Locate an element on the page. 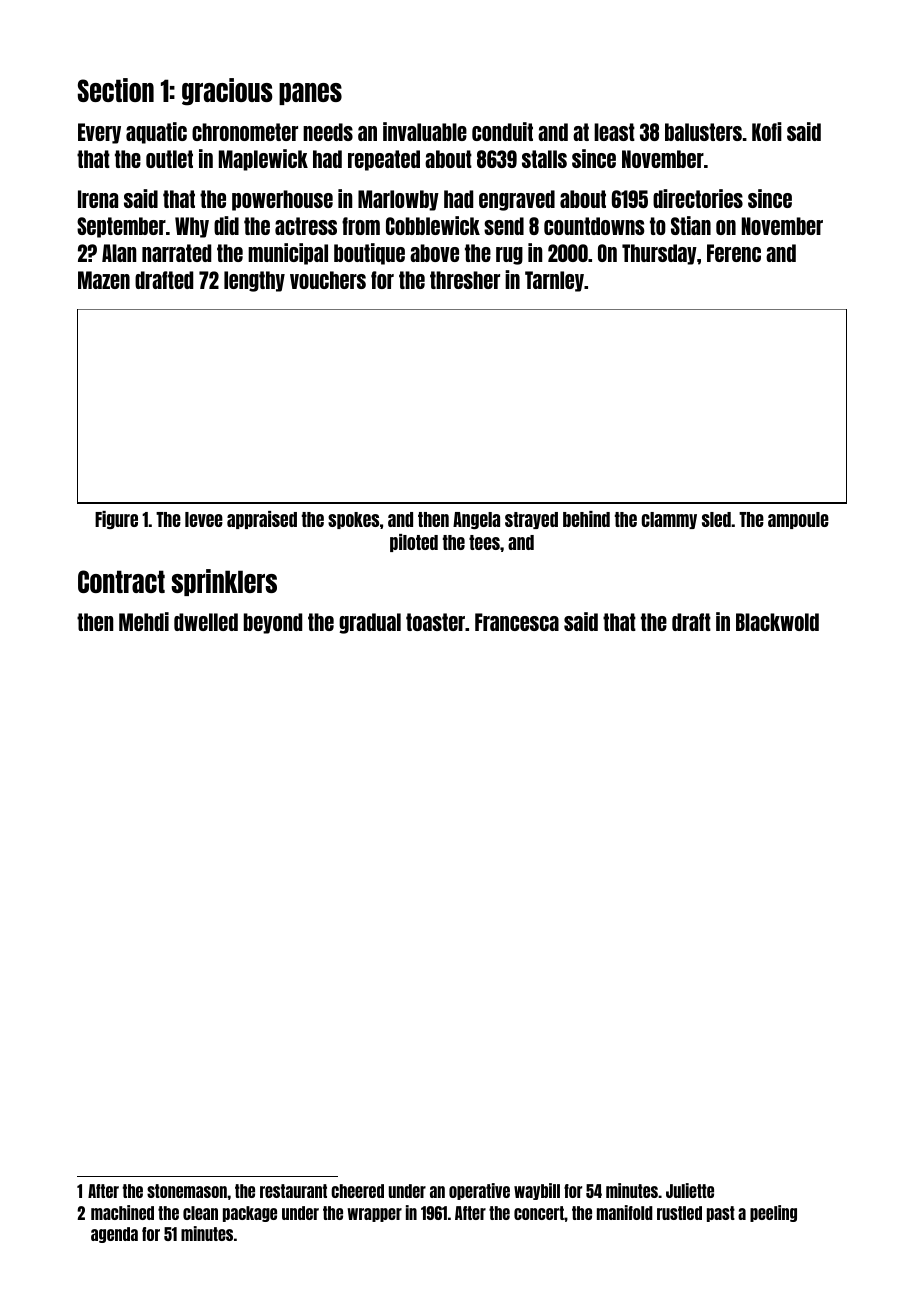 The width and height of the image is (924, 1314). Mazen is located at coordinates (104, 280).
